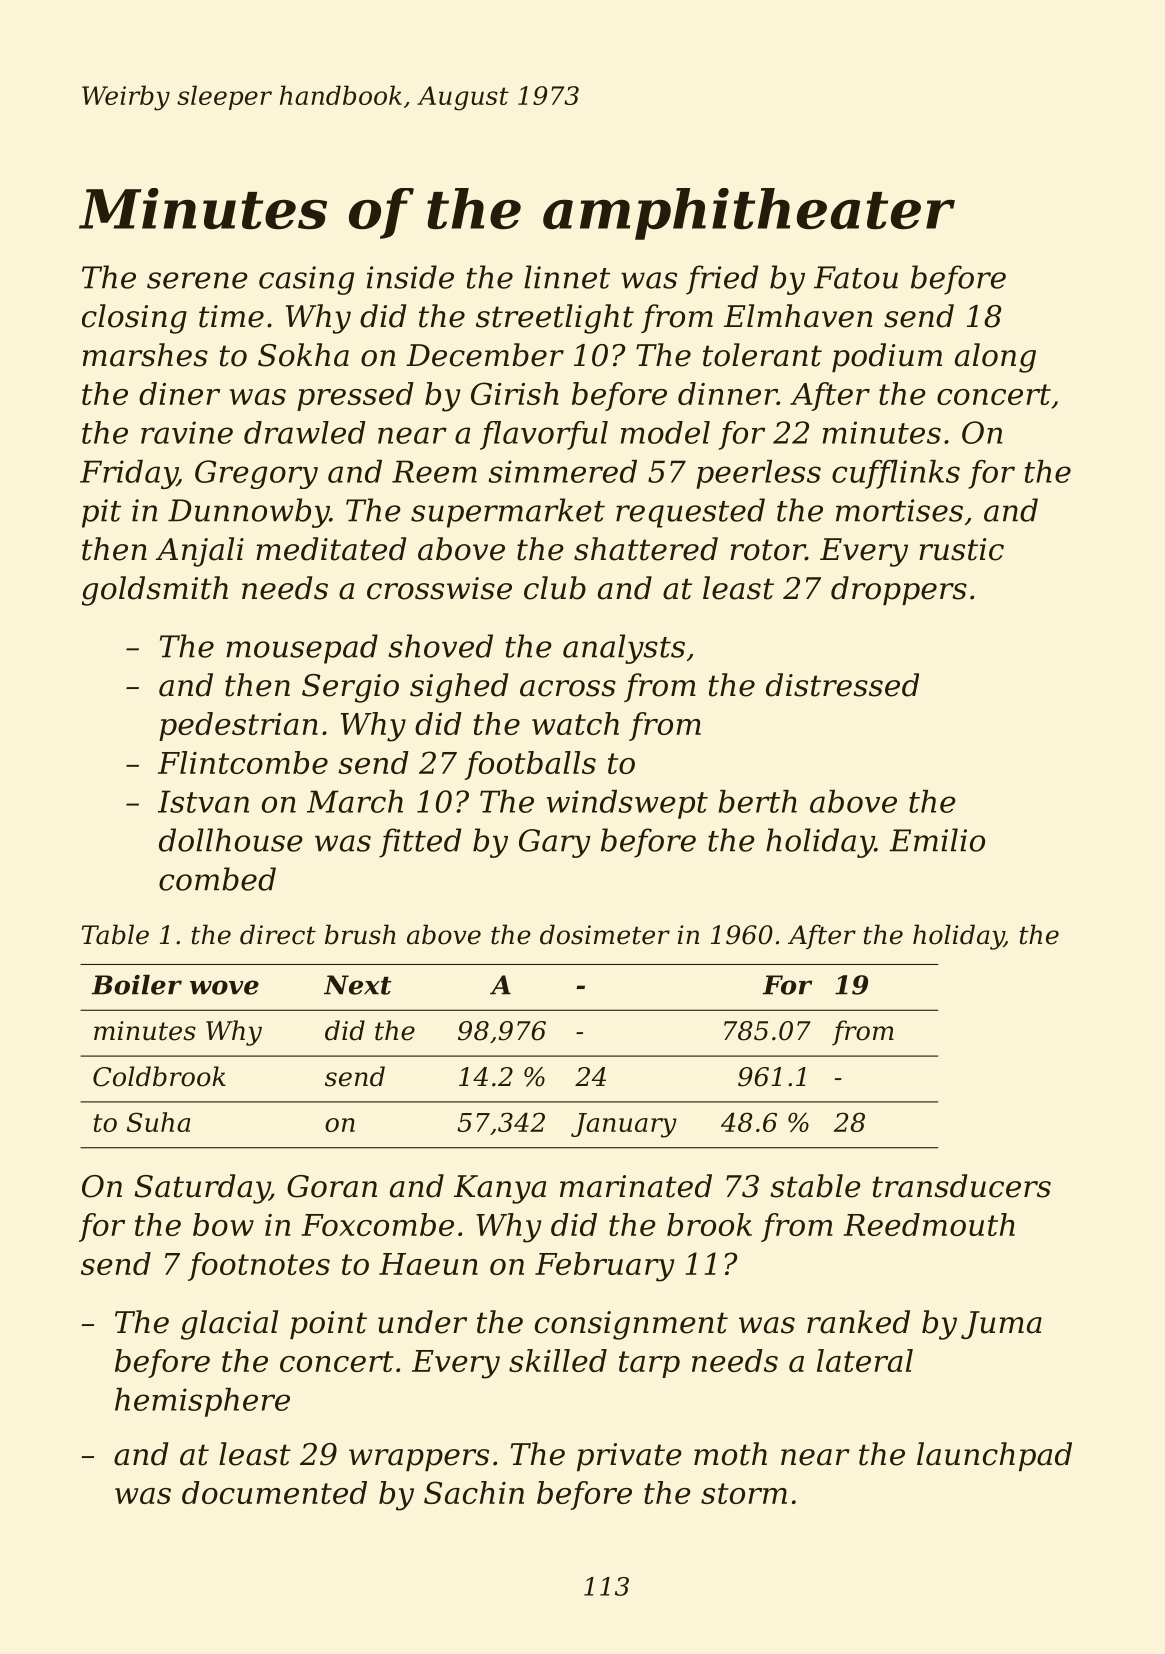  I want to click on glacial, so click(229, 1325).
